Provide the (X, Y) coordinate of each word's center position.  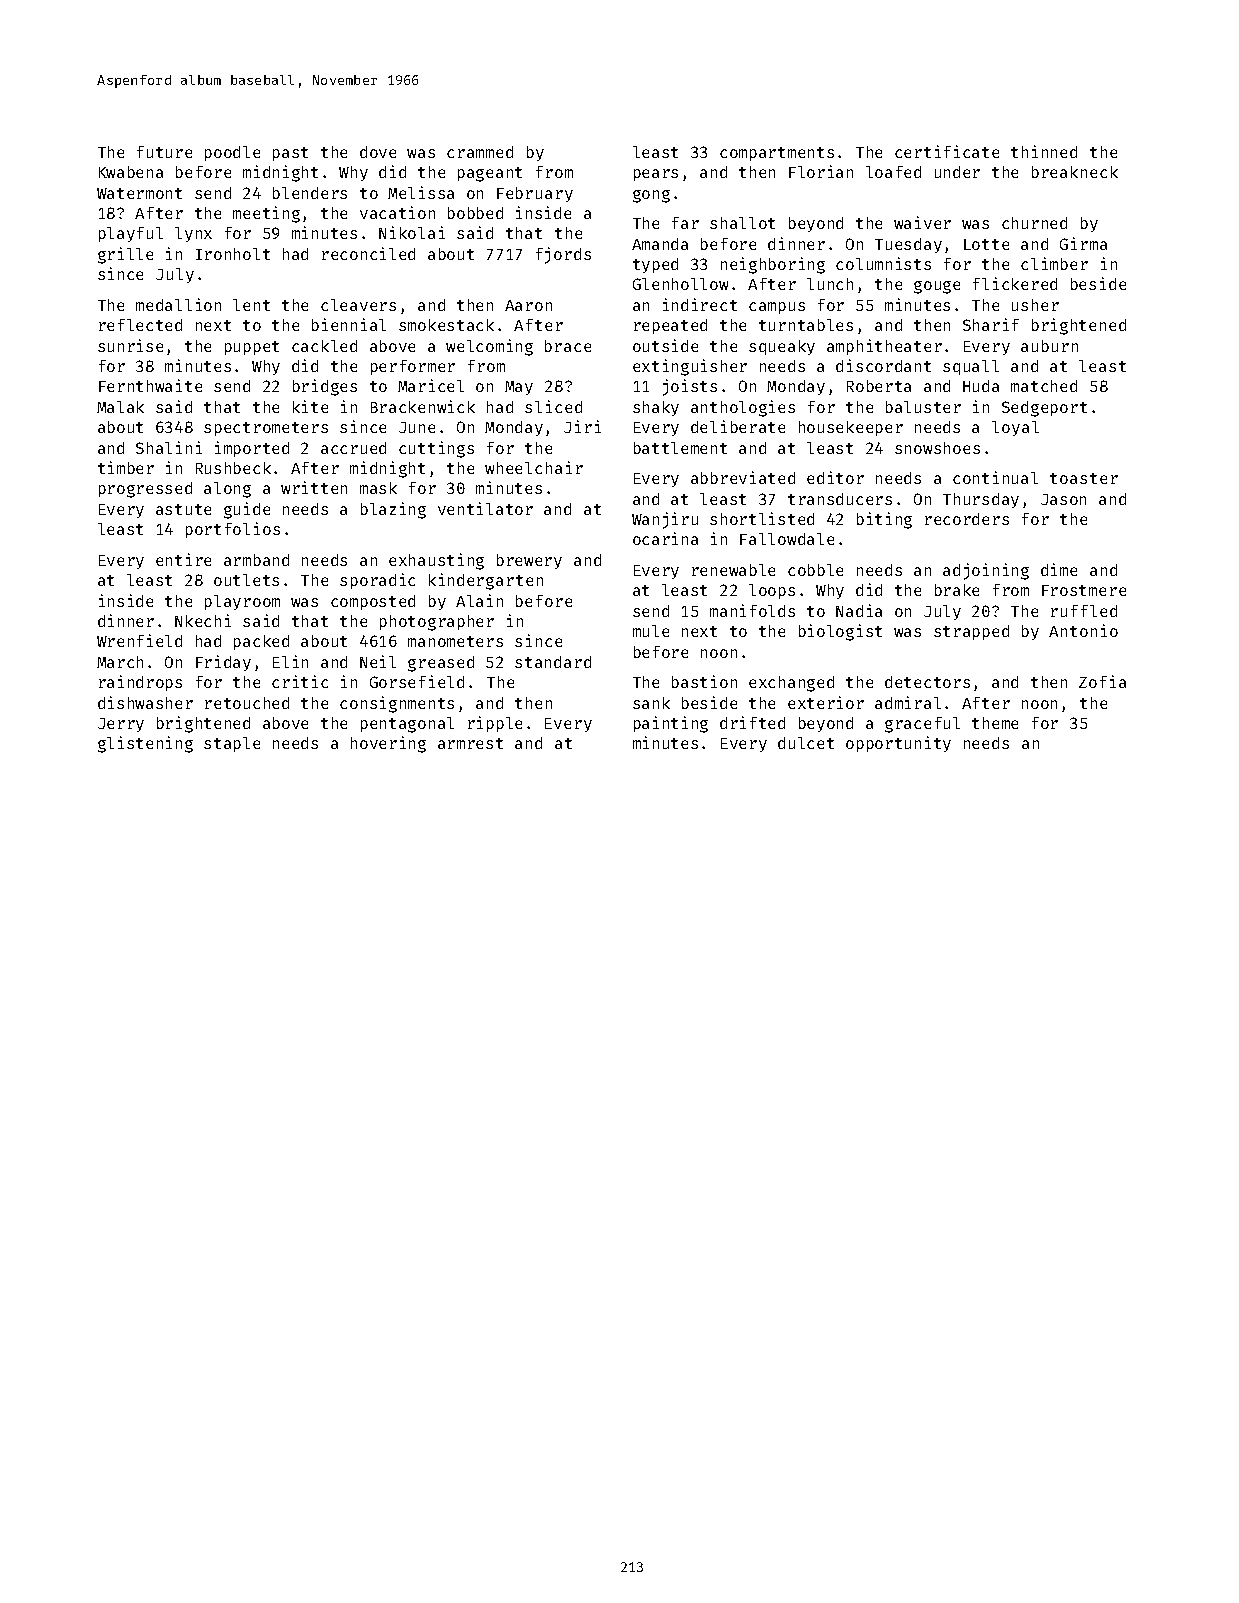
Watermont (139, 193)
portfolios (233, 530)
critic (300, 681)
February (535, 194)
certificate (947, 151)
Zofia (1102, 681)
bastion (704, 681)
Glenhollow (680, 284)
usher (1035, 305)
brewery (529, 561)
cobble (815, 570)
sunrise (130, 345)
